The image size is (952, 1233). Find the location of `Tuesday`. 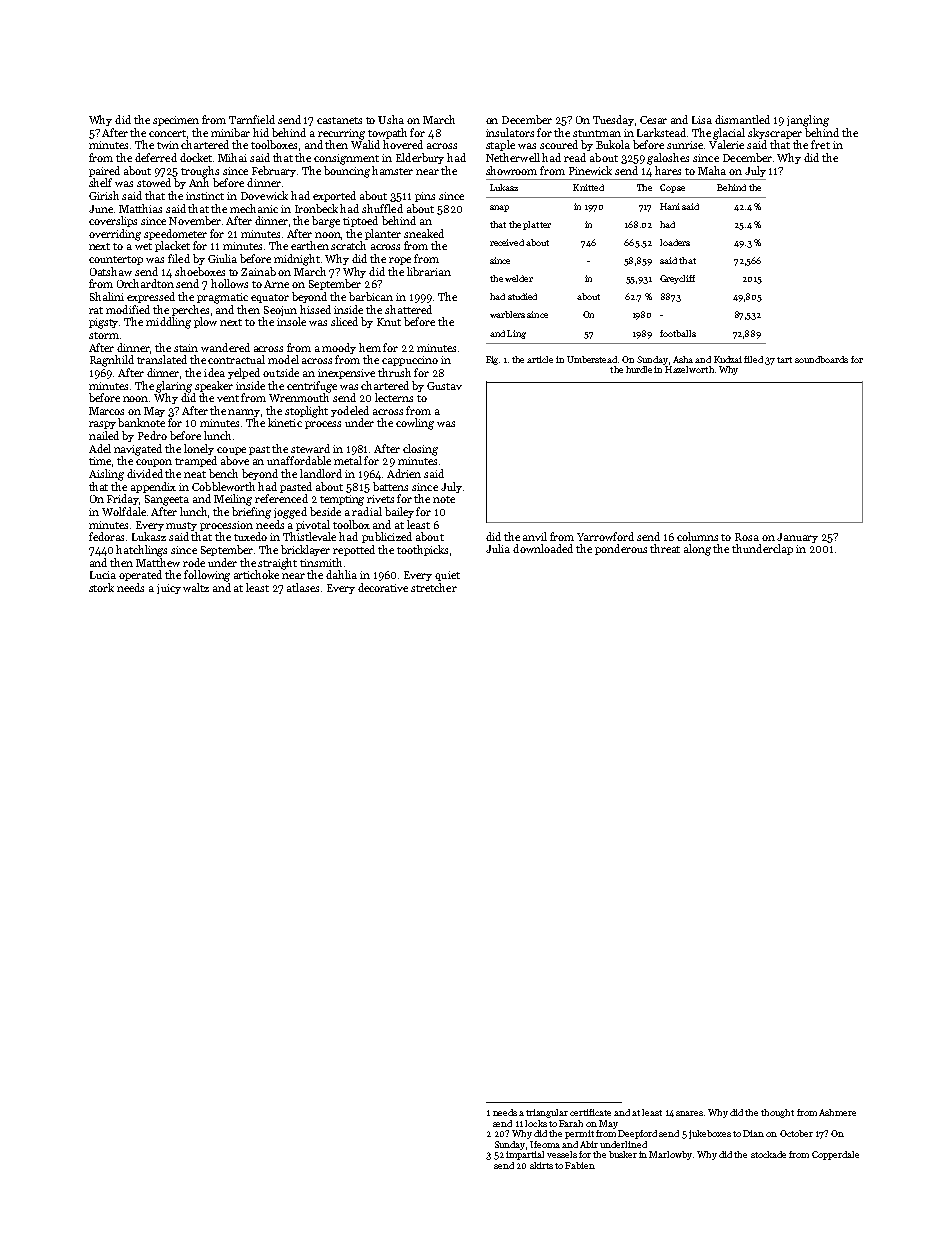

Tuesday is located at coordinates (613, 120).
